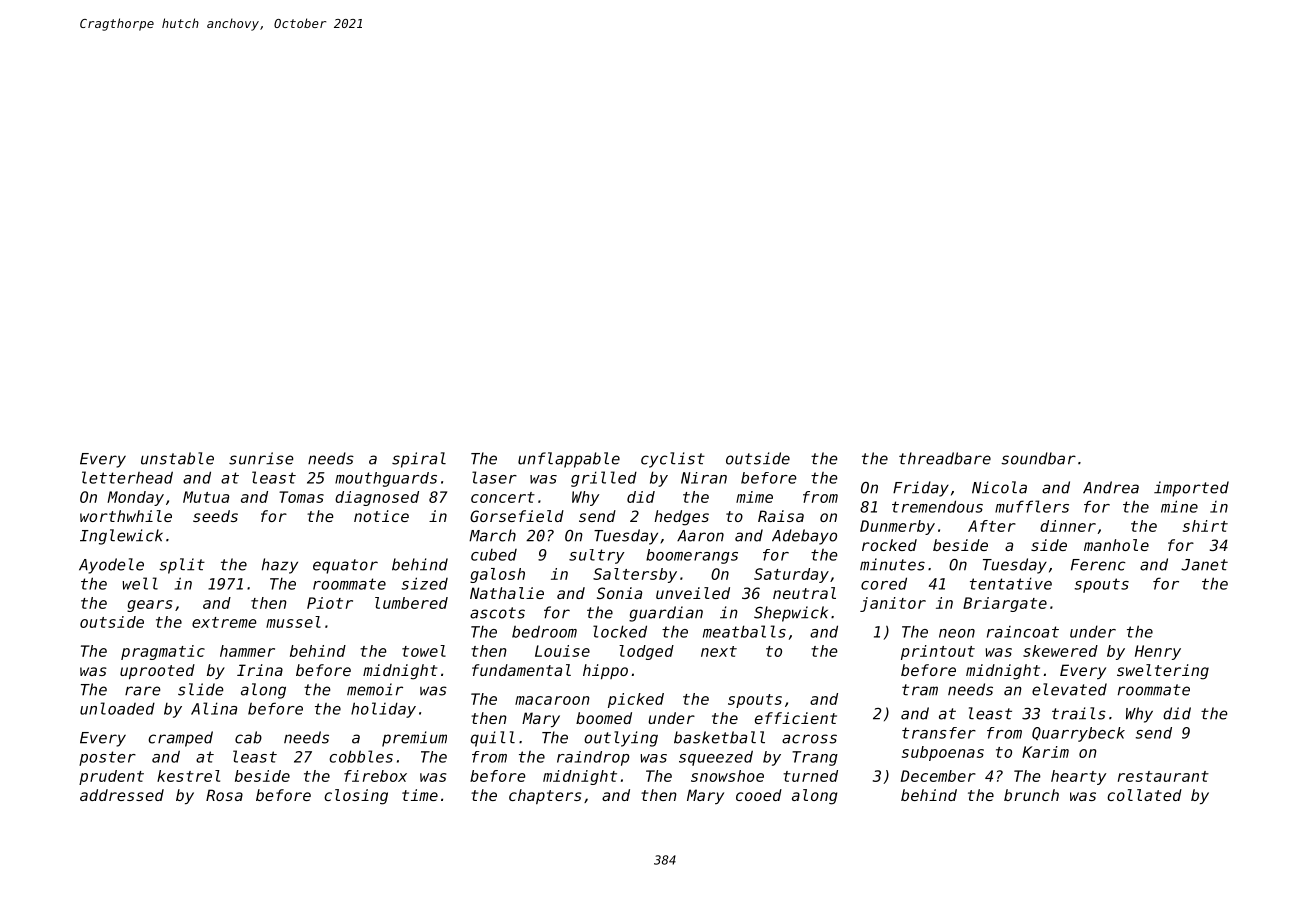 This page has height=924, width=1308. What do you see at coordinates (383, 710) in the page?
I see `holiday` at bounding box center [383, 710].
